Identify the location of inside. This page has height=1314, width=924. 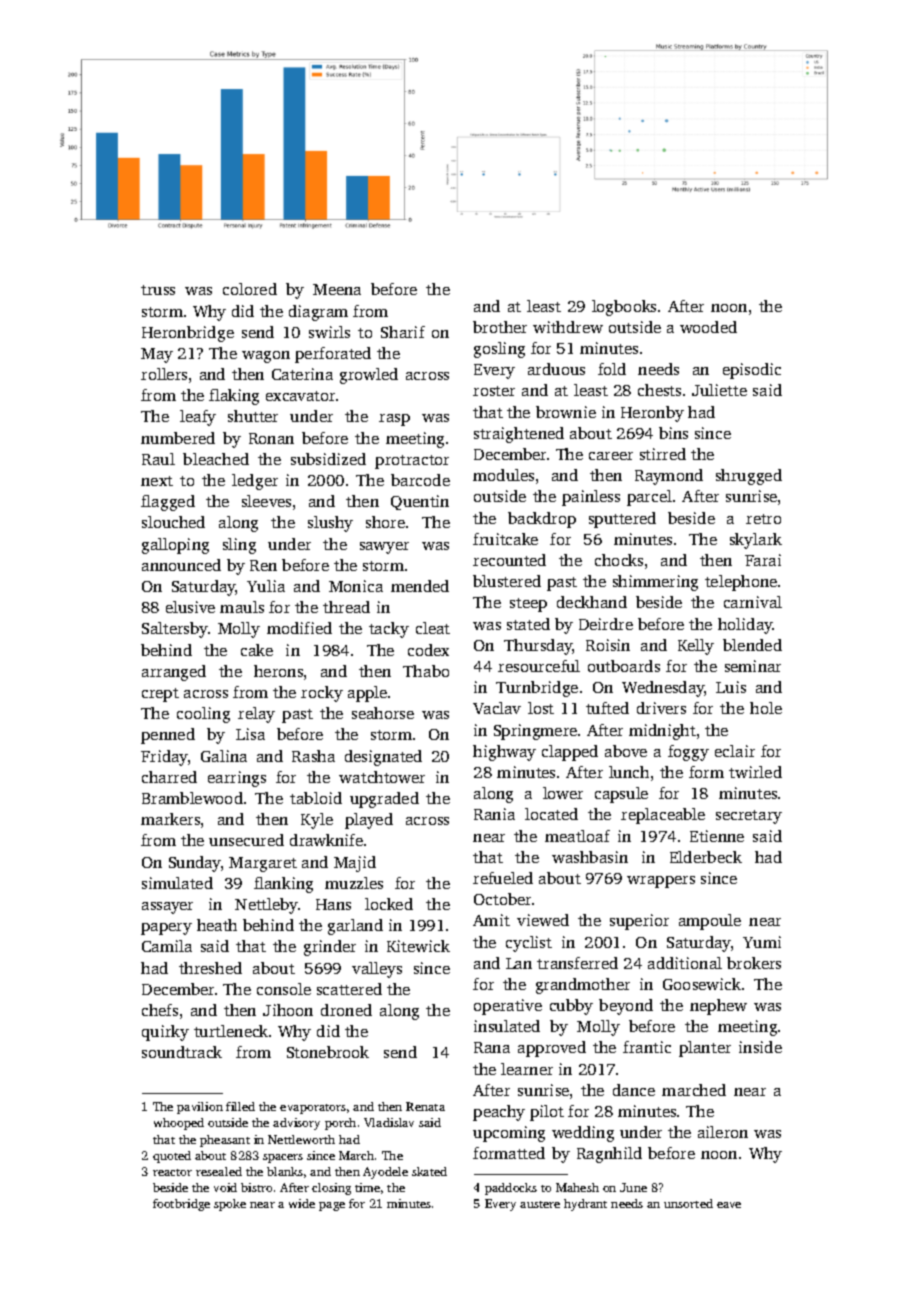
(760, 1047).
